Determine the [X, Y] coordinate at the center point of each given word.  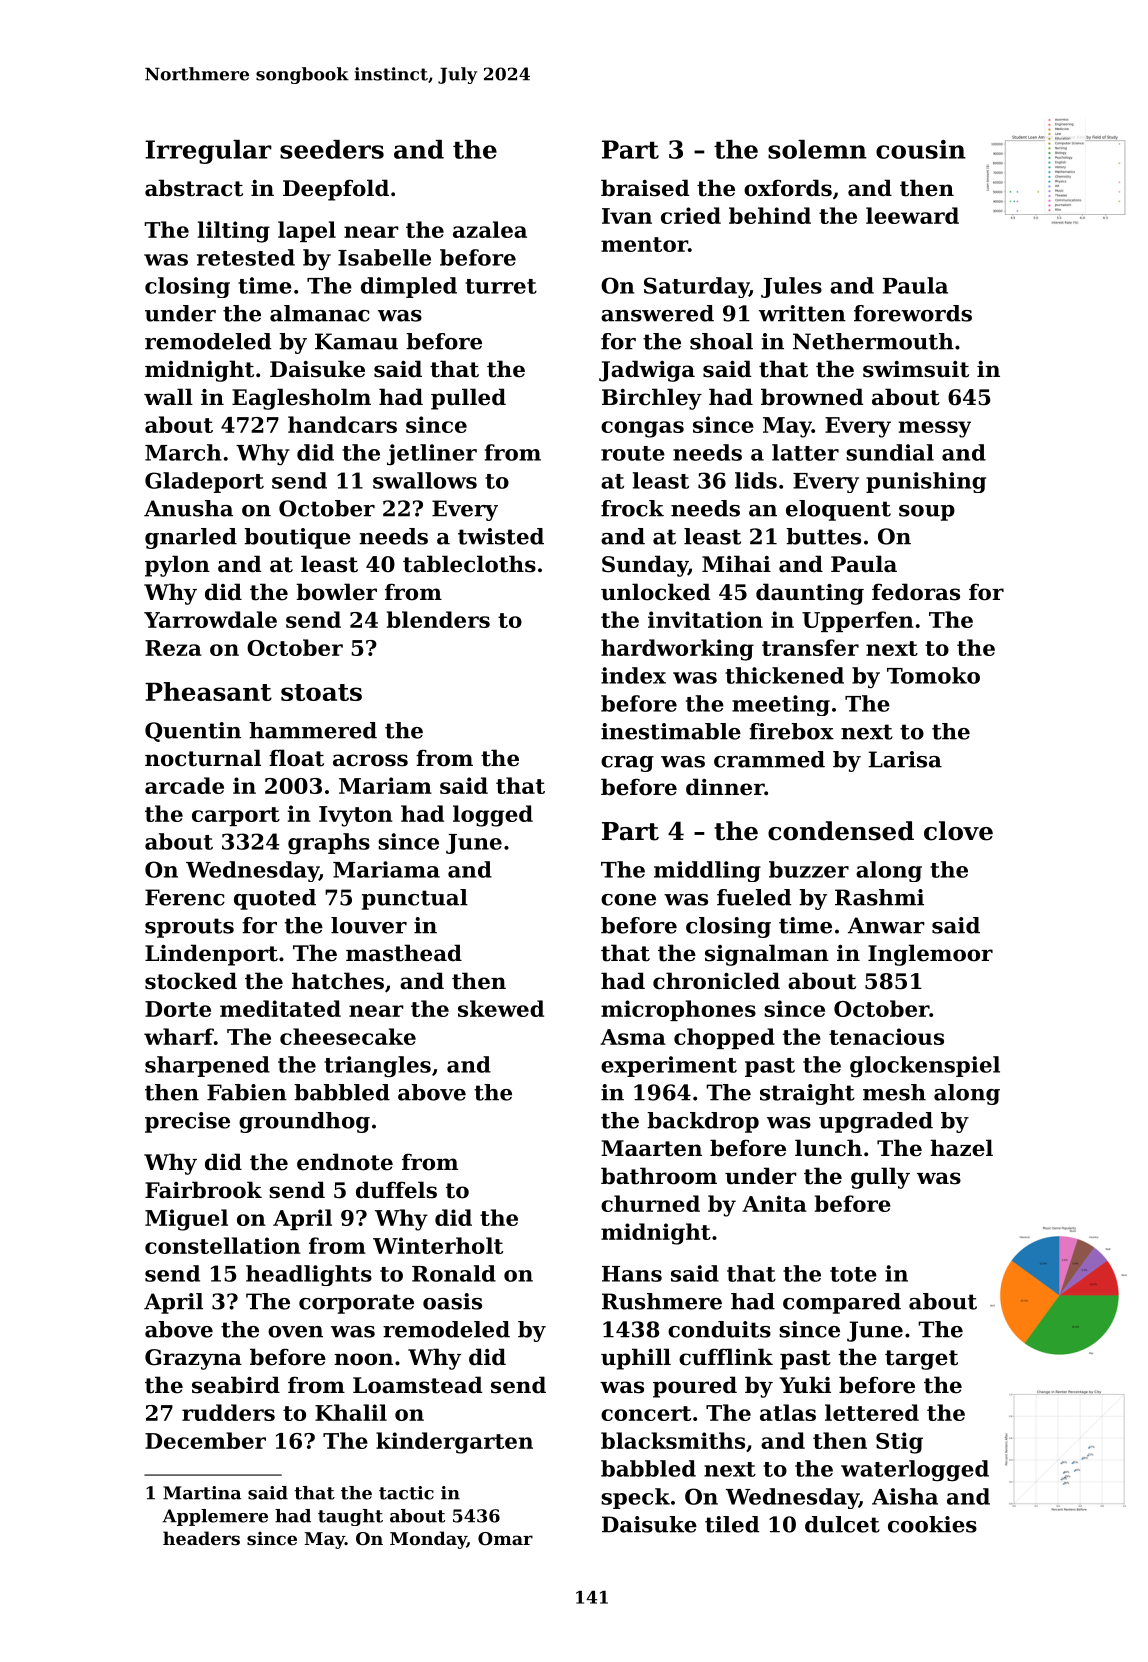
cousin [921, 149]
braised [645, 188]
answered [657, 313]
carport [236, 816]
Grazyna [193, 1359]
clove [958, 831]
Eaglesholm [301, 399]
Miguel [186, 1220]
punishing [926, 482]
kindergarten [454, 1443]
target [921, 1360]
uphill [636, 1359]
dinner [725, 787]
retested [246, 257]
